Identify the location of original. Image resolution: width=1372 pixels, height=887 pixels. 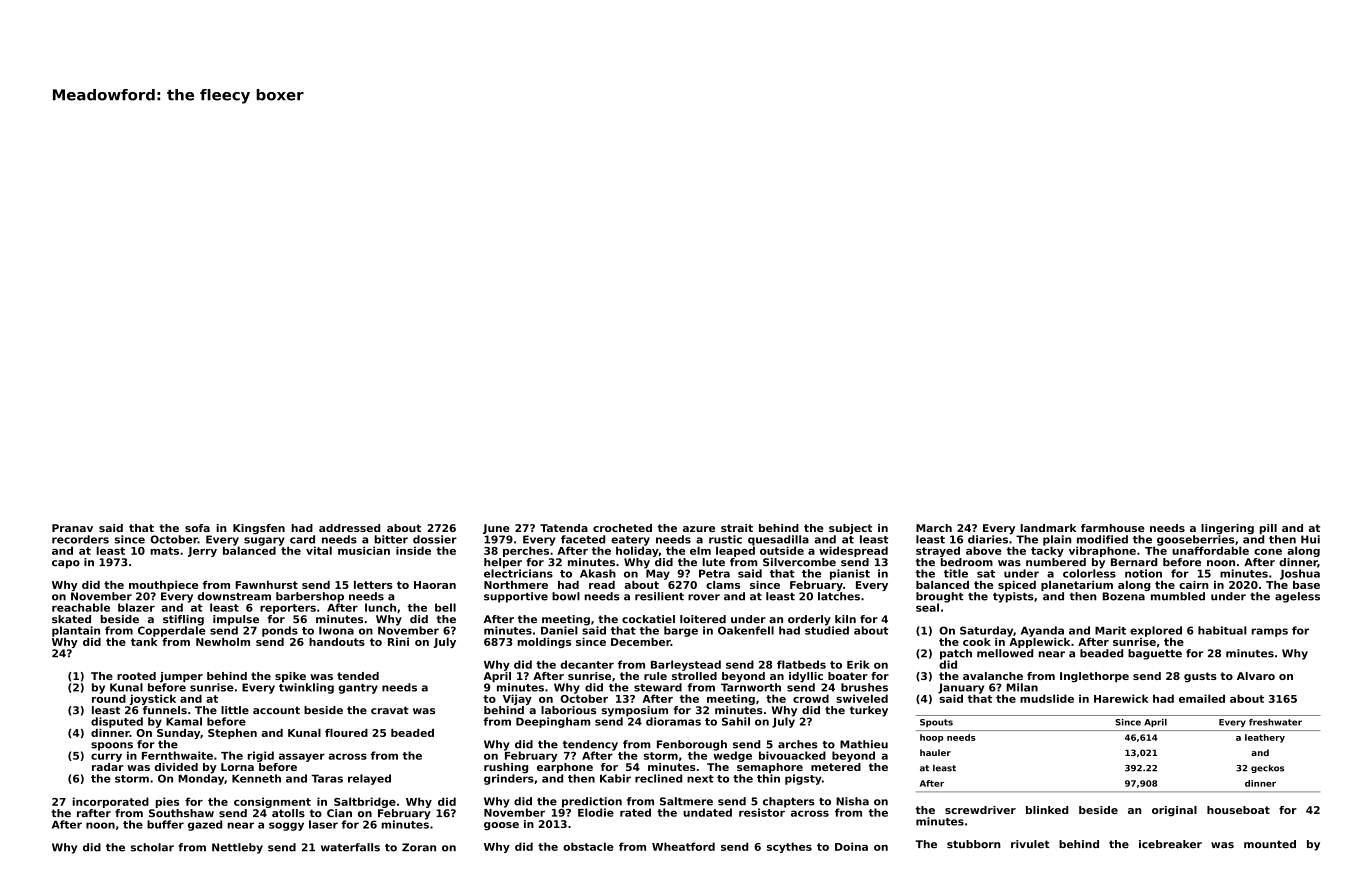
(1174, 811).
